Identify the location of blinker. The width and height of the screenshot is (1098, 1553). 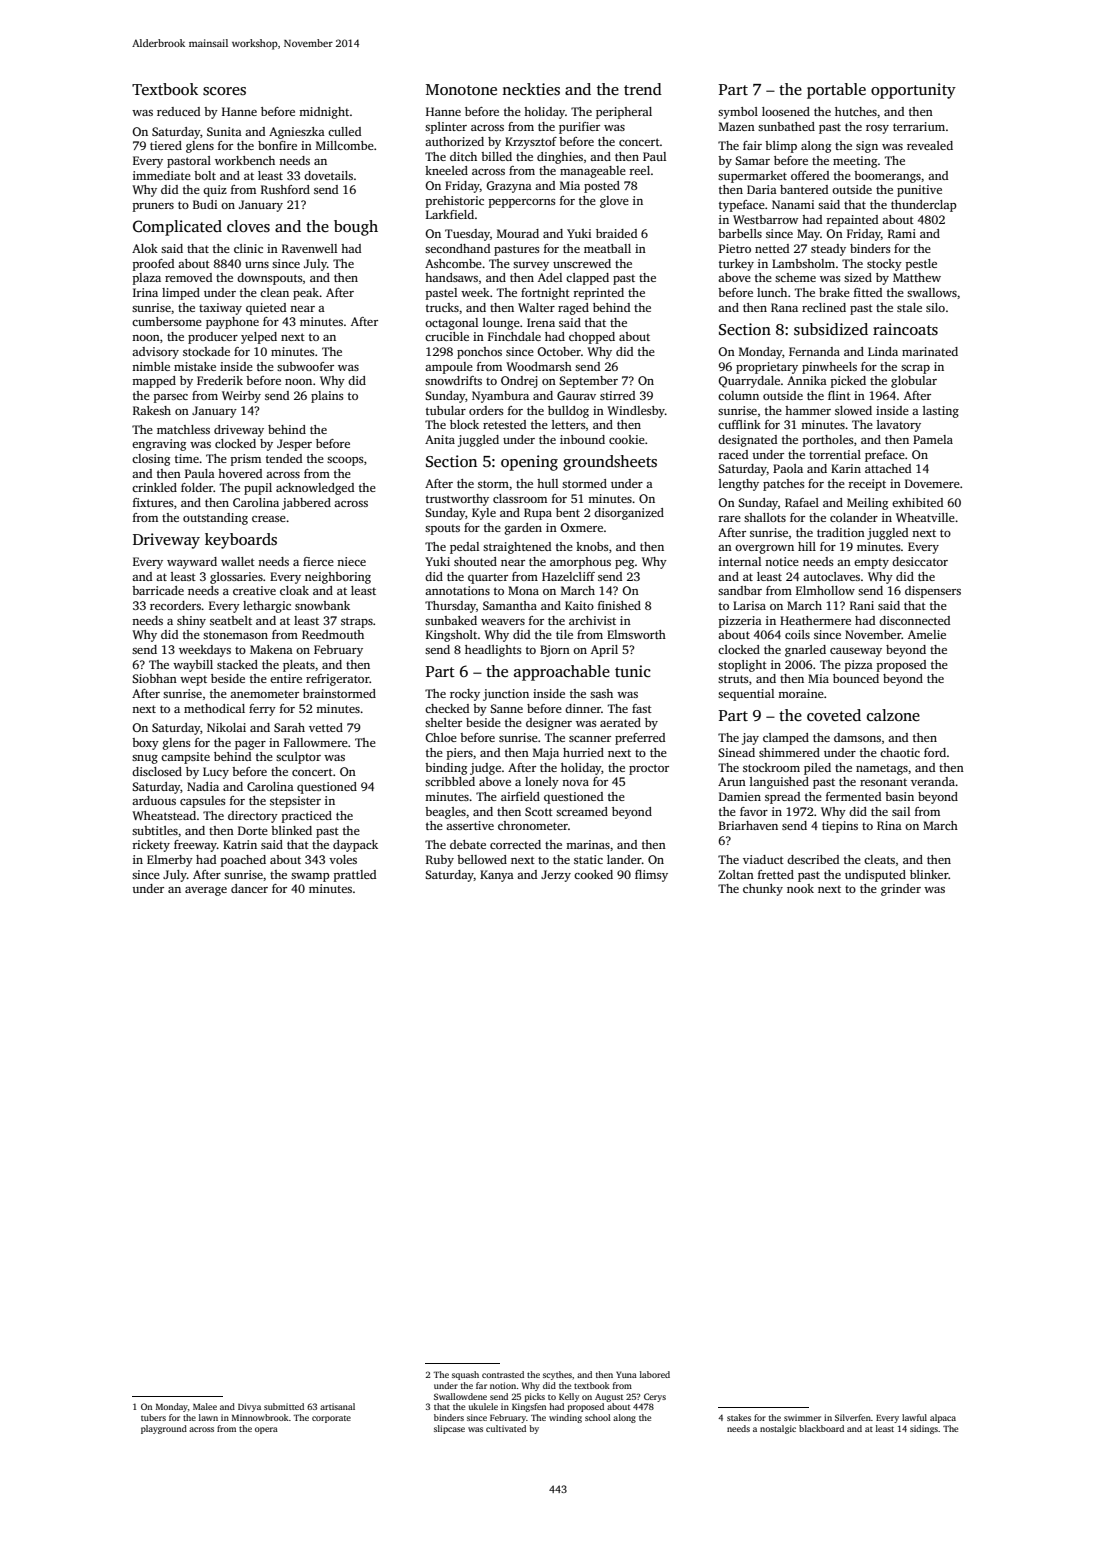
(929, 874).
